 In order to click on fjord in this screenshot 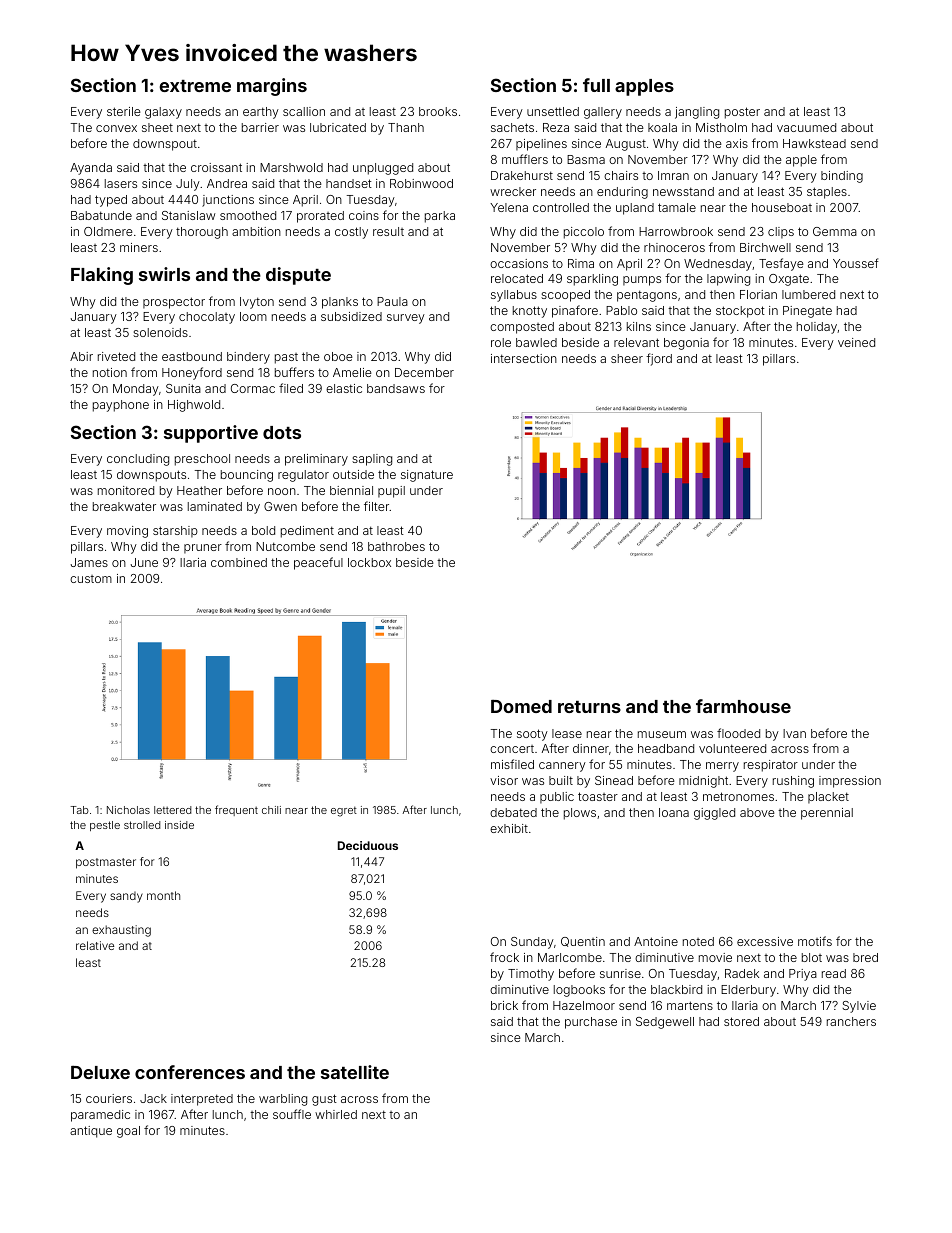, I will do `click(659, 359)`.
